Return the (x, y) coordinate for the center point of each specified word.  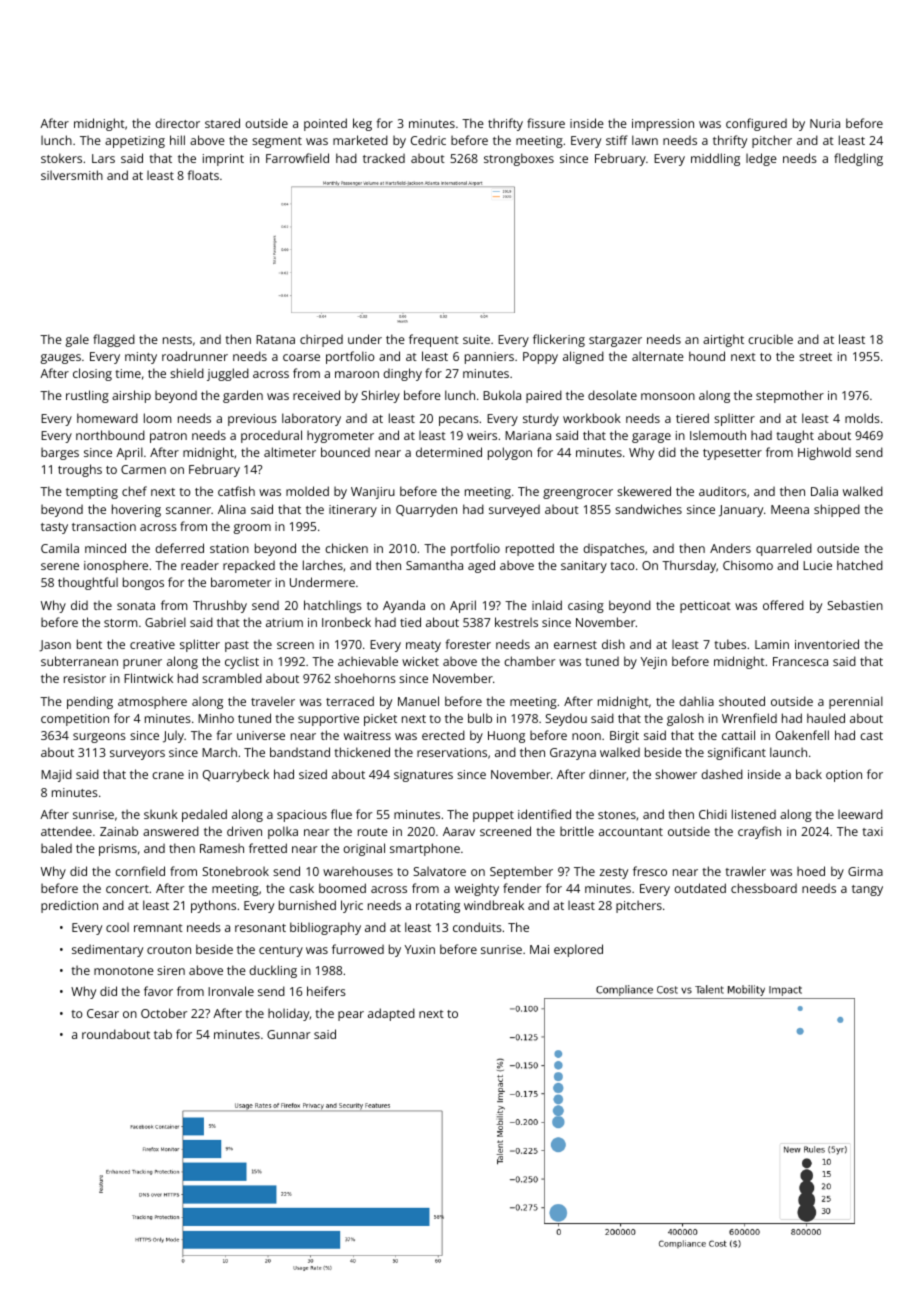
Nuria (825, 123)
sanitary (584, 567)
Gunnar (288, 1034)
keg (362, 124)
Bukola (502, 395)
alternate (658, 356)
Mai (539, 949)
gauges (61, 359)
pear (351, 1016)
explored (578, 950)
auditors (722, 491)
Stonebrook (235, 871)
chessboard (764, 888)
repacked (249, 566)
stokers (61, 158)
